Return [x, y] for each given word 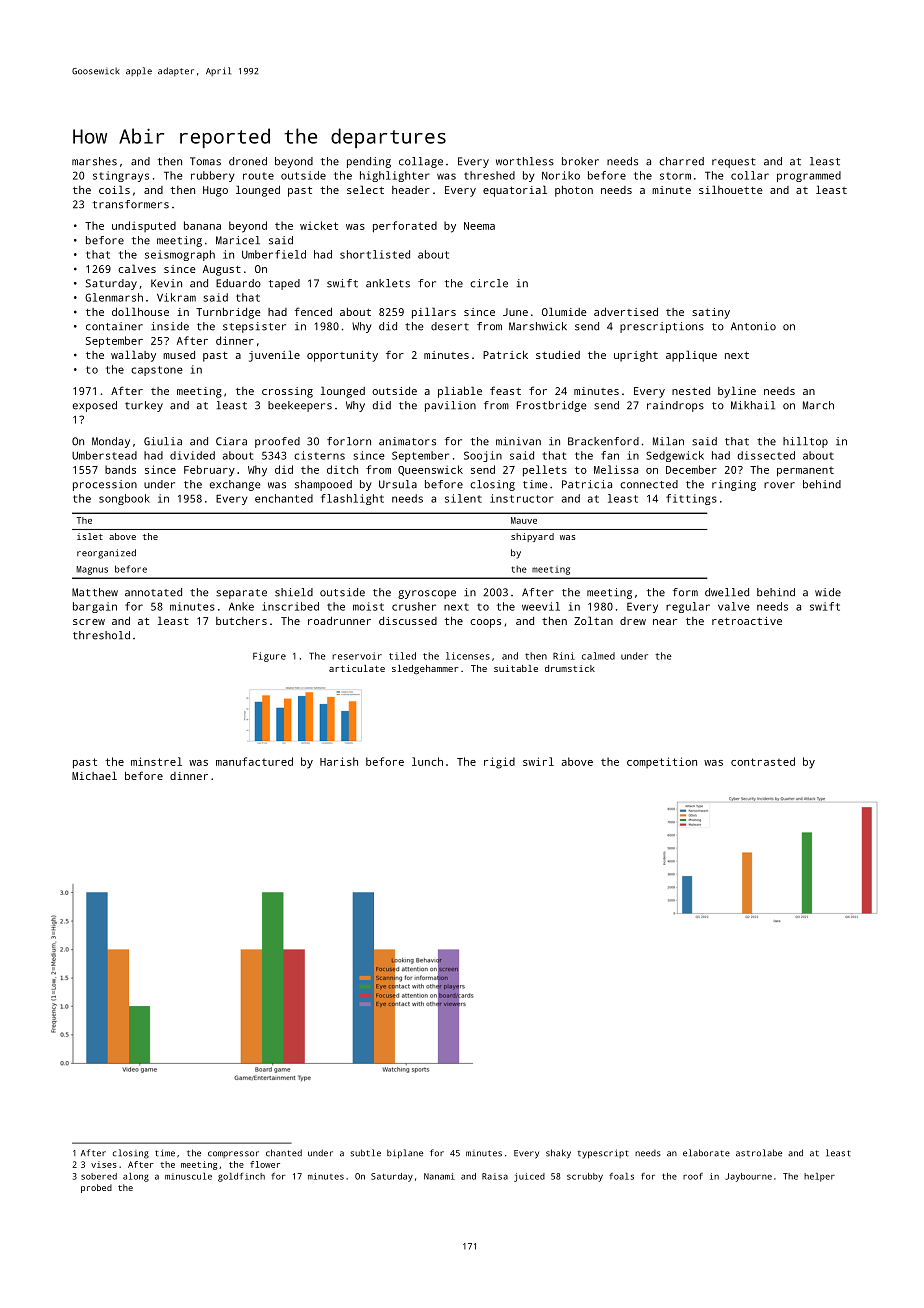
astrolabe [759, 1153]
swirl [538, 761]
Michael [94, 775]
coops [485, 623]
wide [828, 592]
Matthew [95, 592]
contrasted [763, 761]
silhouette [731, 189]
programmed [809, 176]
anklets [388, 283]
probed [96, 1188]
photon [574, 191]
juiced [529, 1177]
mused [179, 355]
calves [137, 268]
